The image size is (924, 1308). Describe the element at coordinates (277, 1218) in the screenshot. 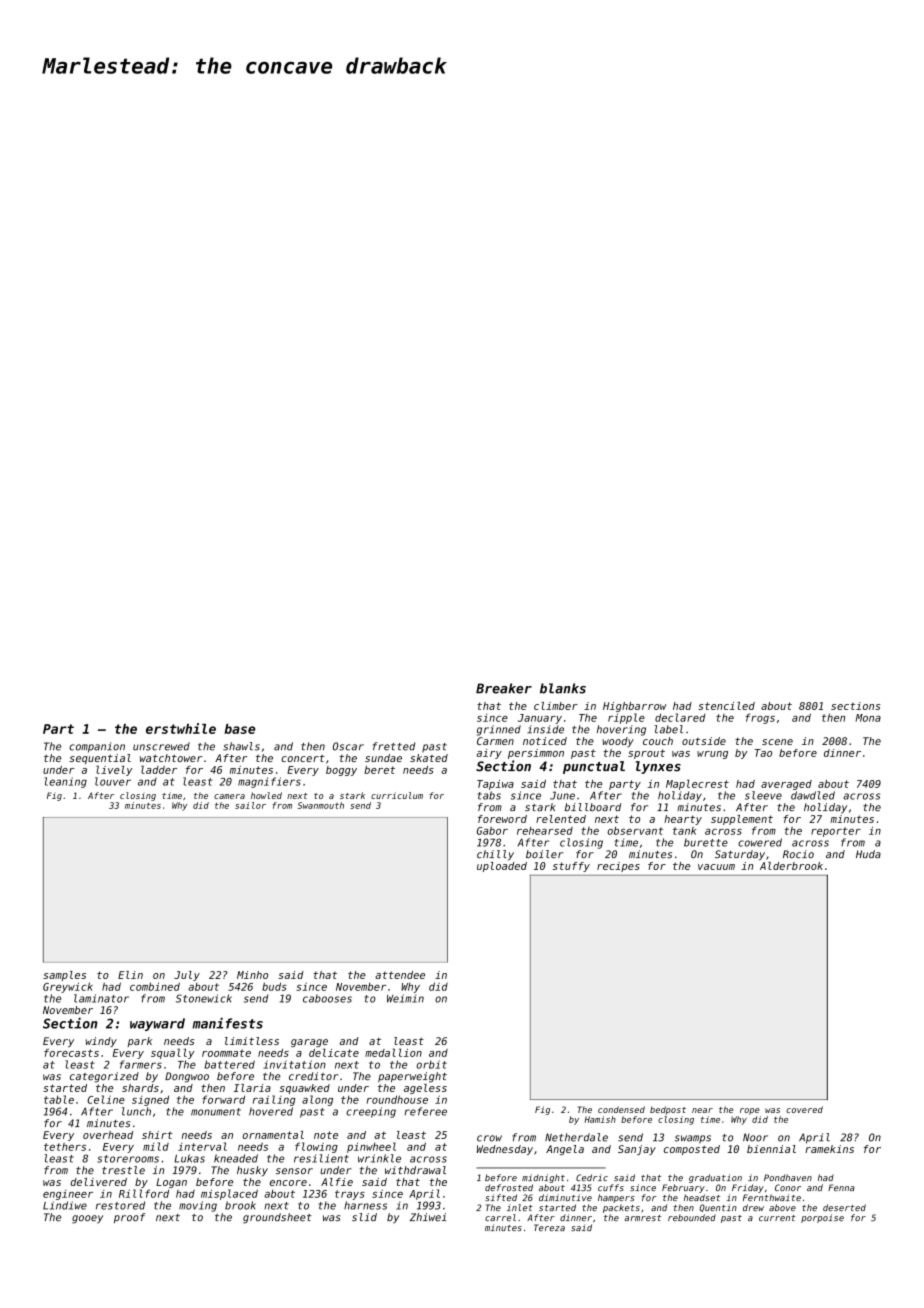

I see `groundsheet` at that location.
